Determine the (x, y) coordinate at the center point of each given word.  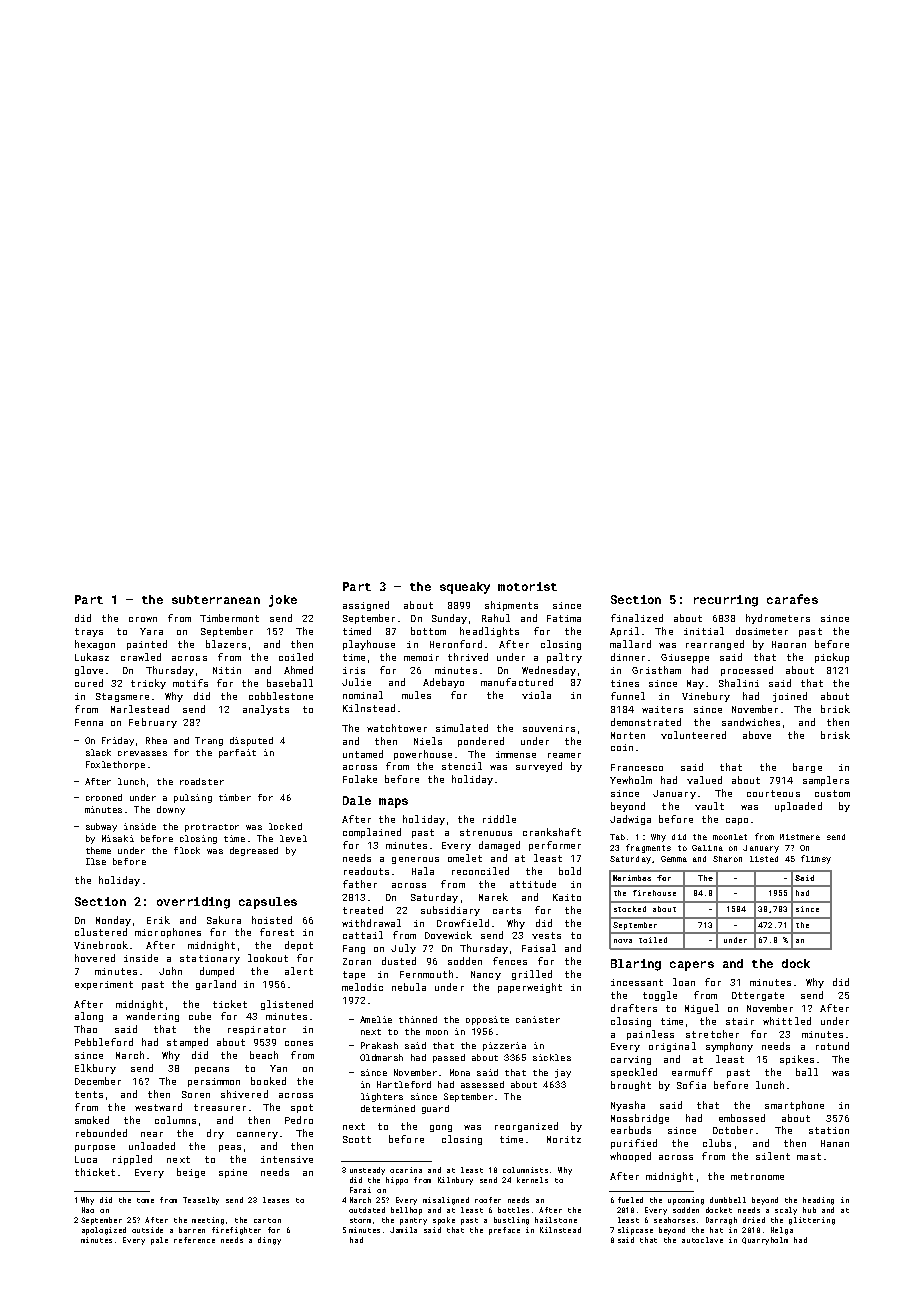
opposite (487, 1020)
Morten (628, 735)
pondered (481, 742)
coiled (296, 657)
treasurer (220, 1107)
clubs (717, 1143)
